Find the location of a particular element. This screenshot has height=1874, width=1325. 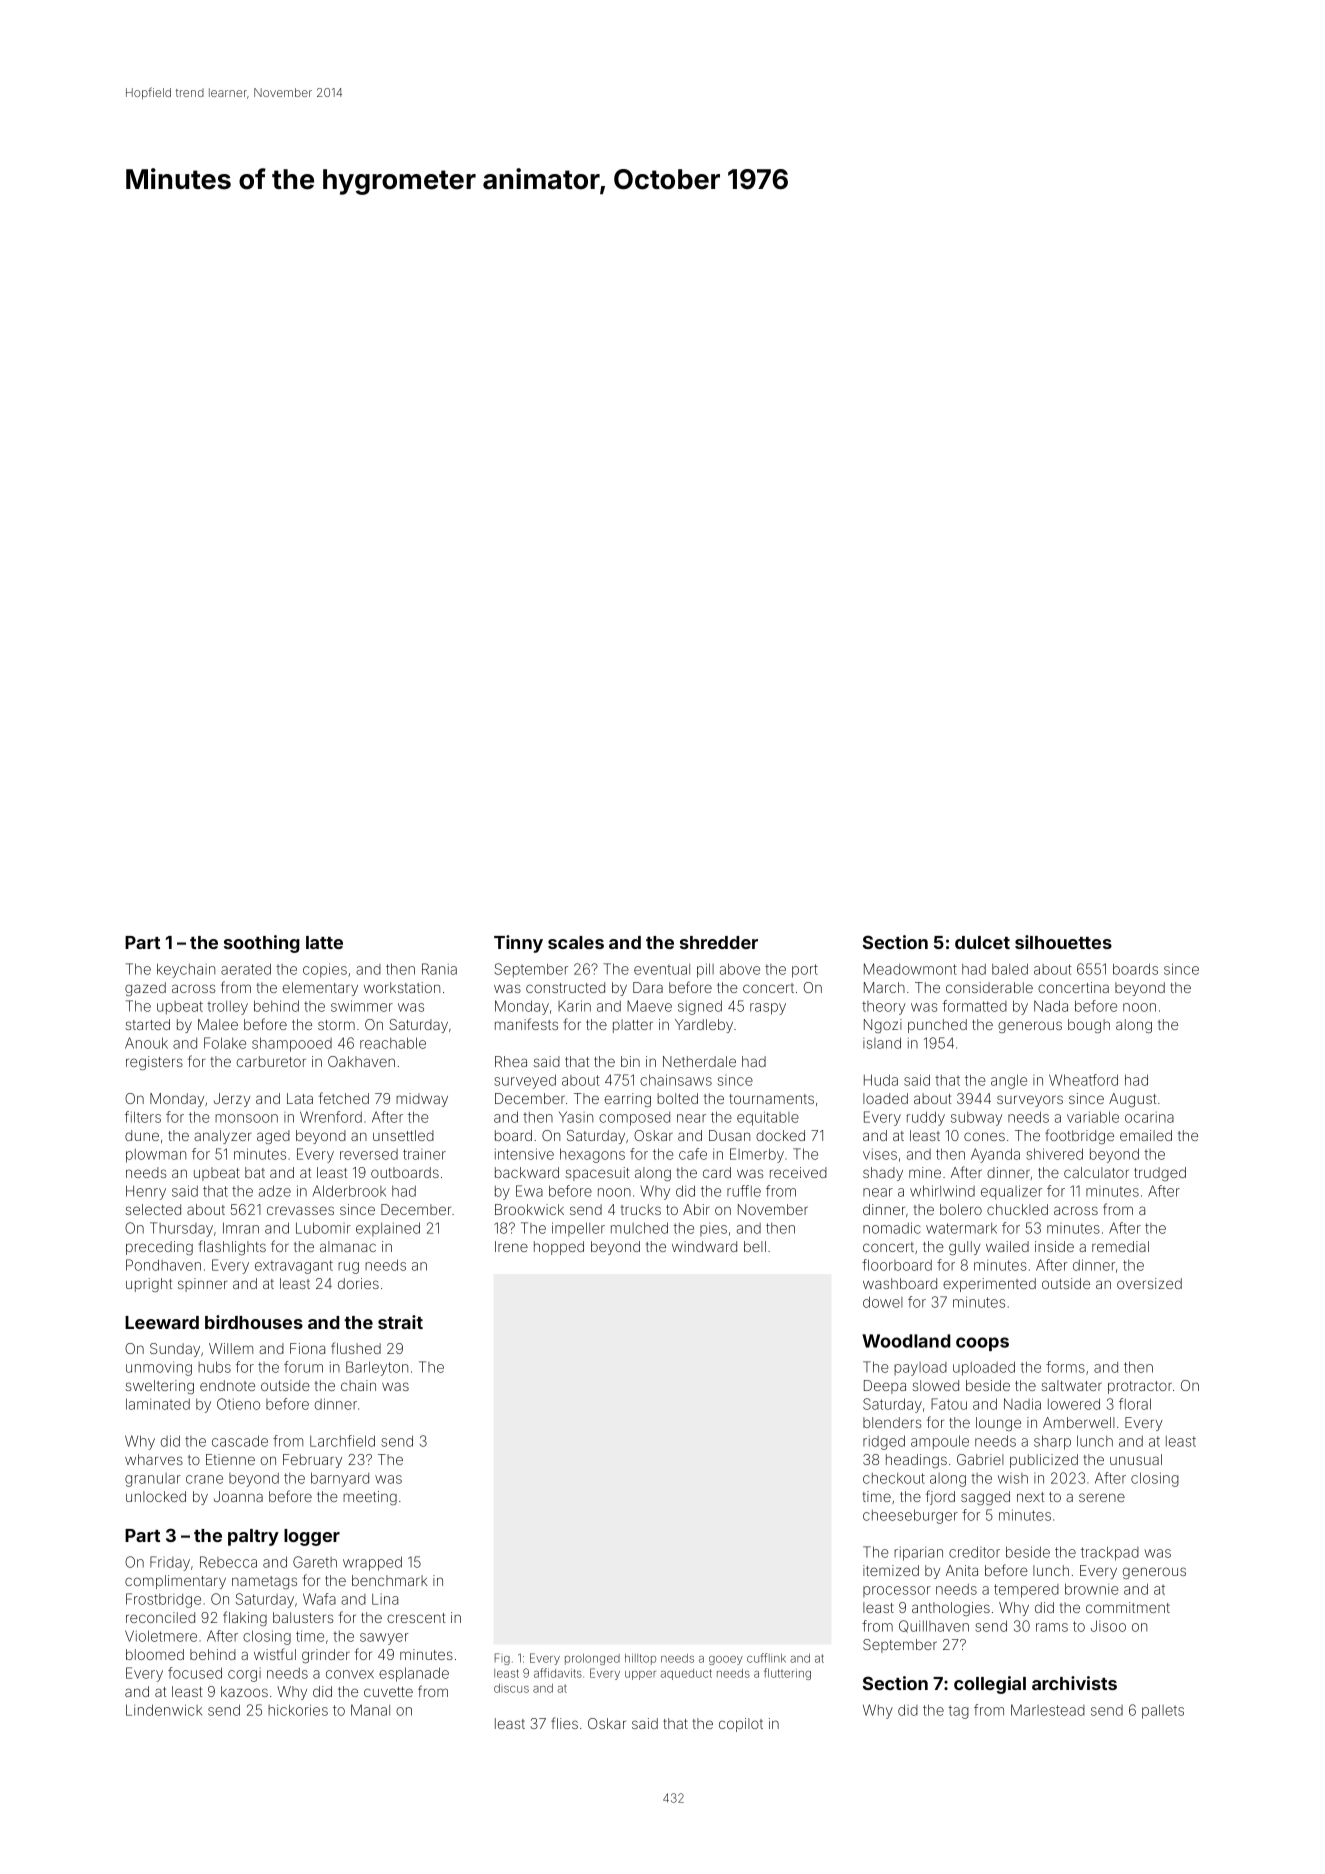

creditor is located at coordinates (974, 1552).
